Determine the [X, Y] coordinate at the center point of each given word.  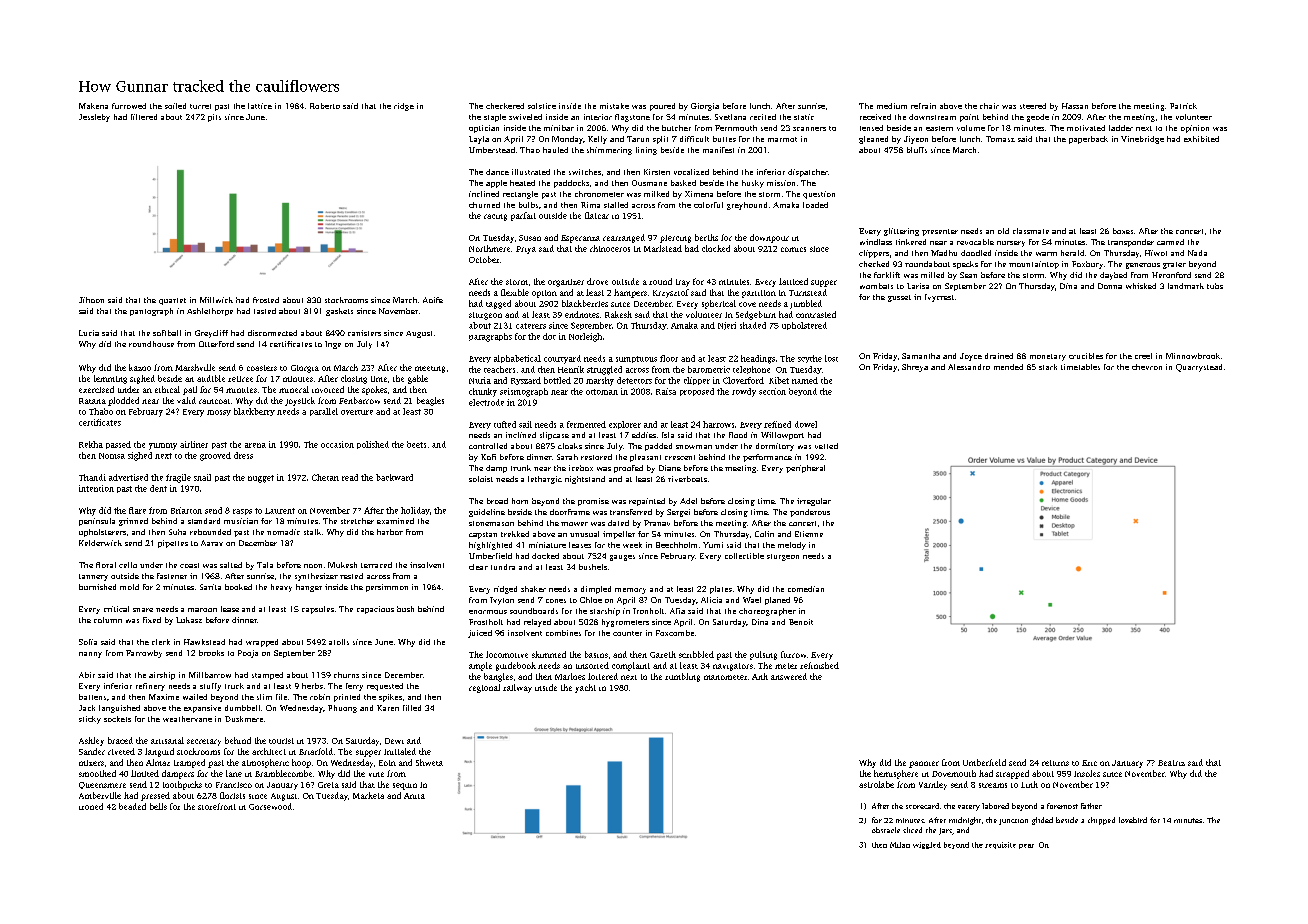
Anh [760, 676]
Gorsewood [270, 806]
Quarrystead [1199, 368]
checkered [505, 106]
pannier [924, 764]
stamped [267, 676]
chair [989, 106]
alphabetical [517, 359]
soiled [175, 106]
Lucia [89, 333]
